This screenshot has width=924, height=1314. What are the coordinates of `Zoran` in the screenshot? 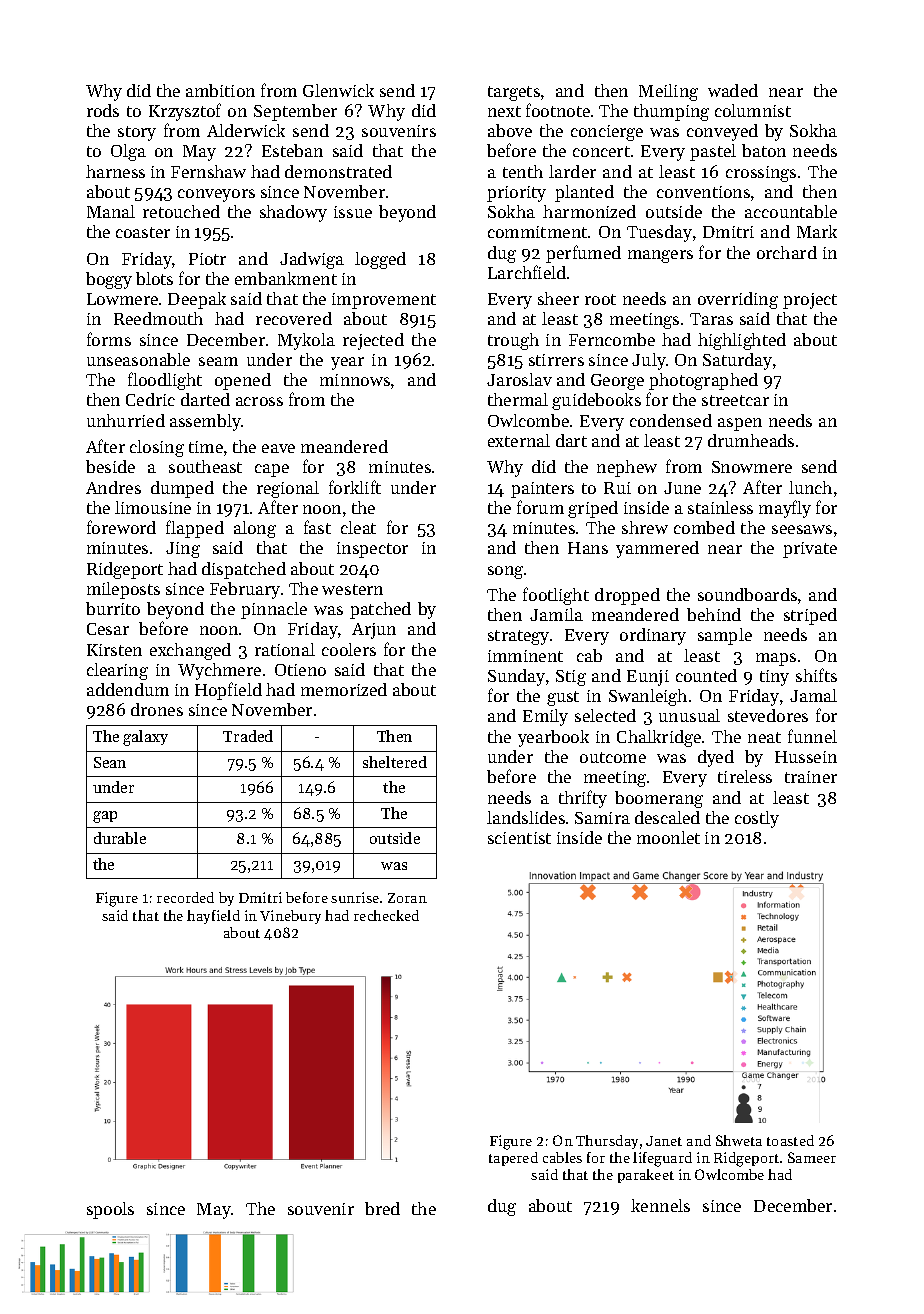 It's located at (407, 898).
